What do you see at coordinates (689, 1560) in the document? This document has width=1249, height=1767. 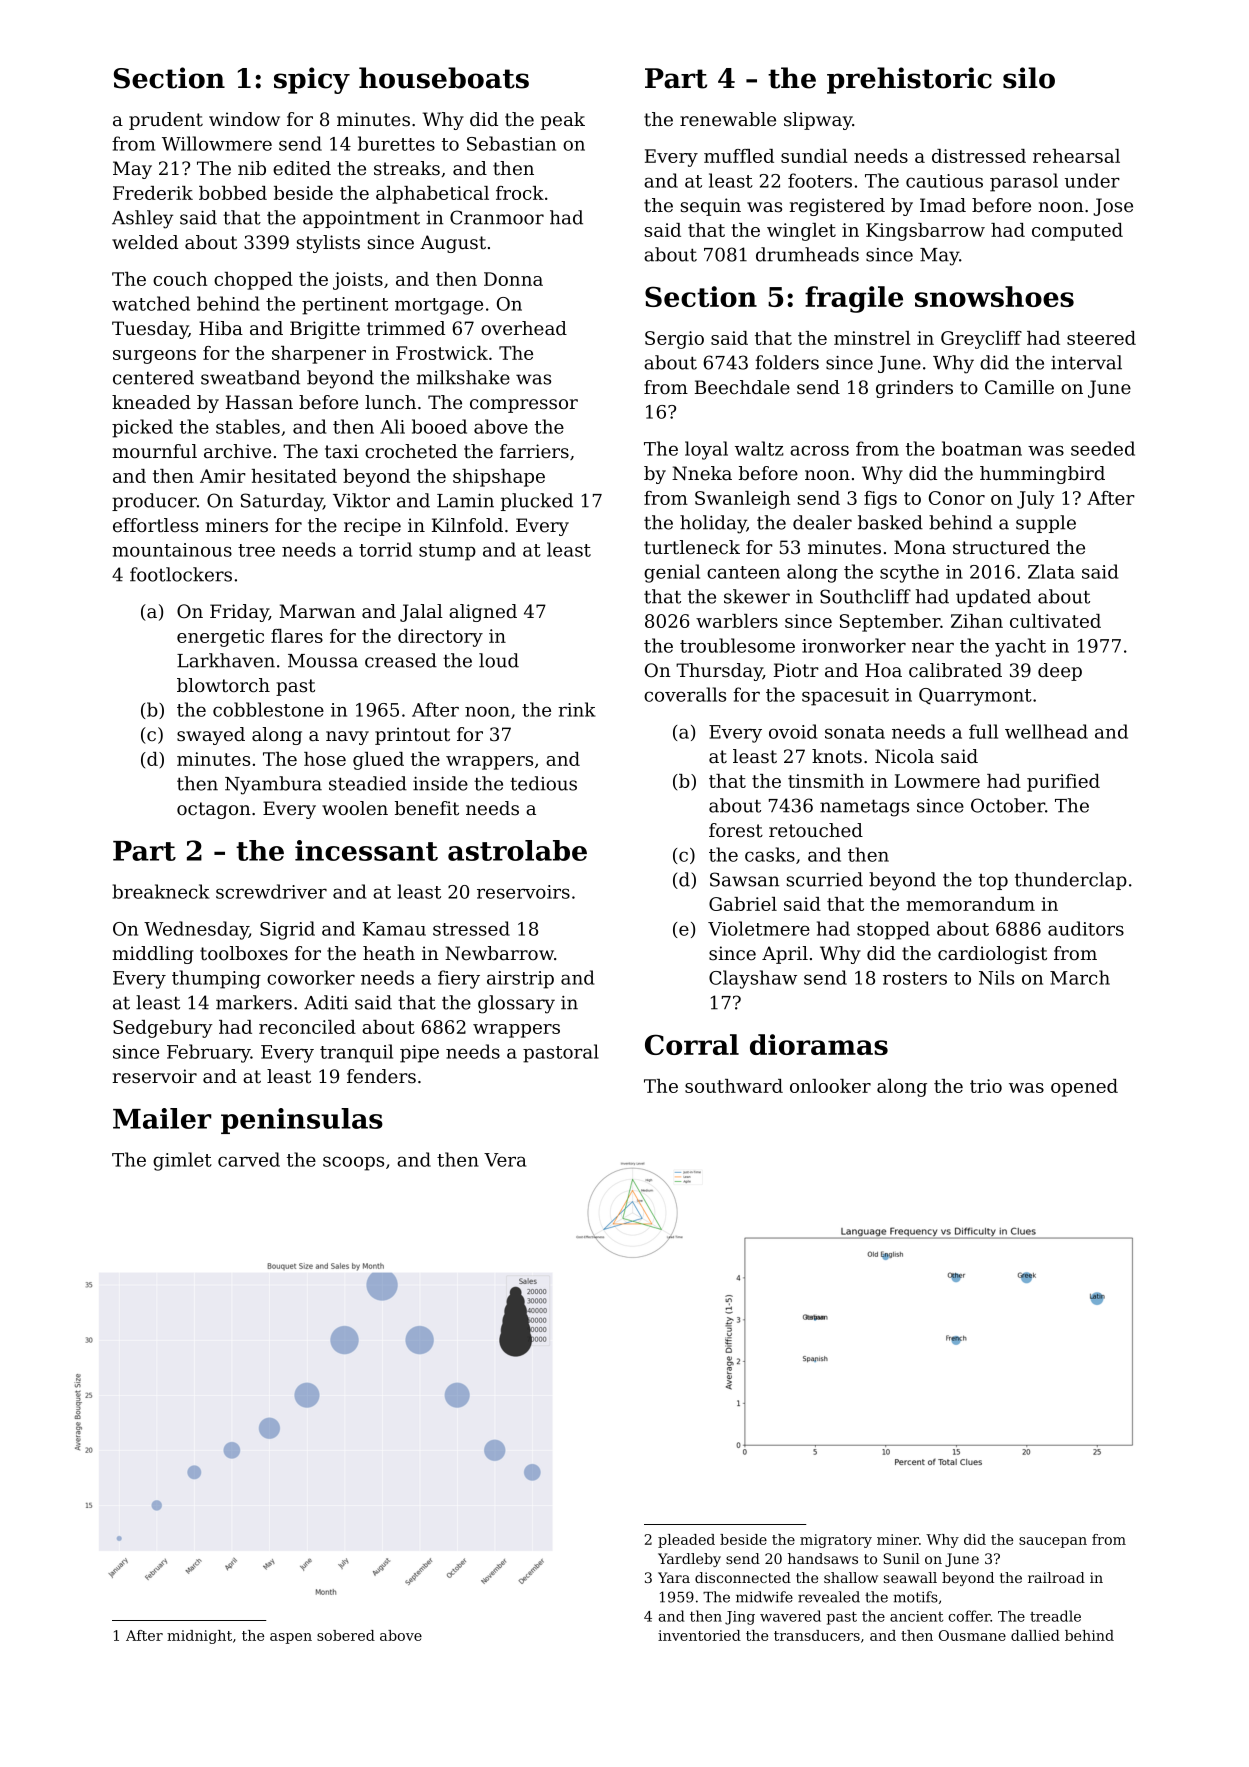 I see `Yardleby` at bounding box center [689, 1560].
